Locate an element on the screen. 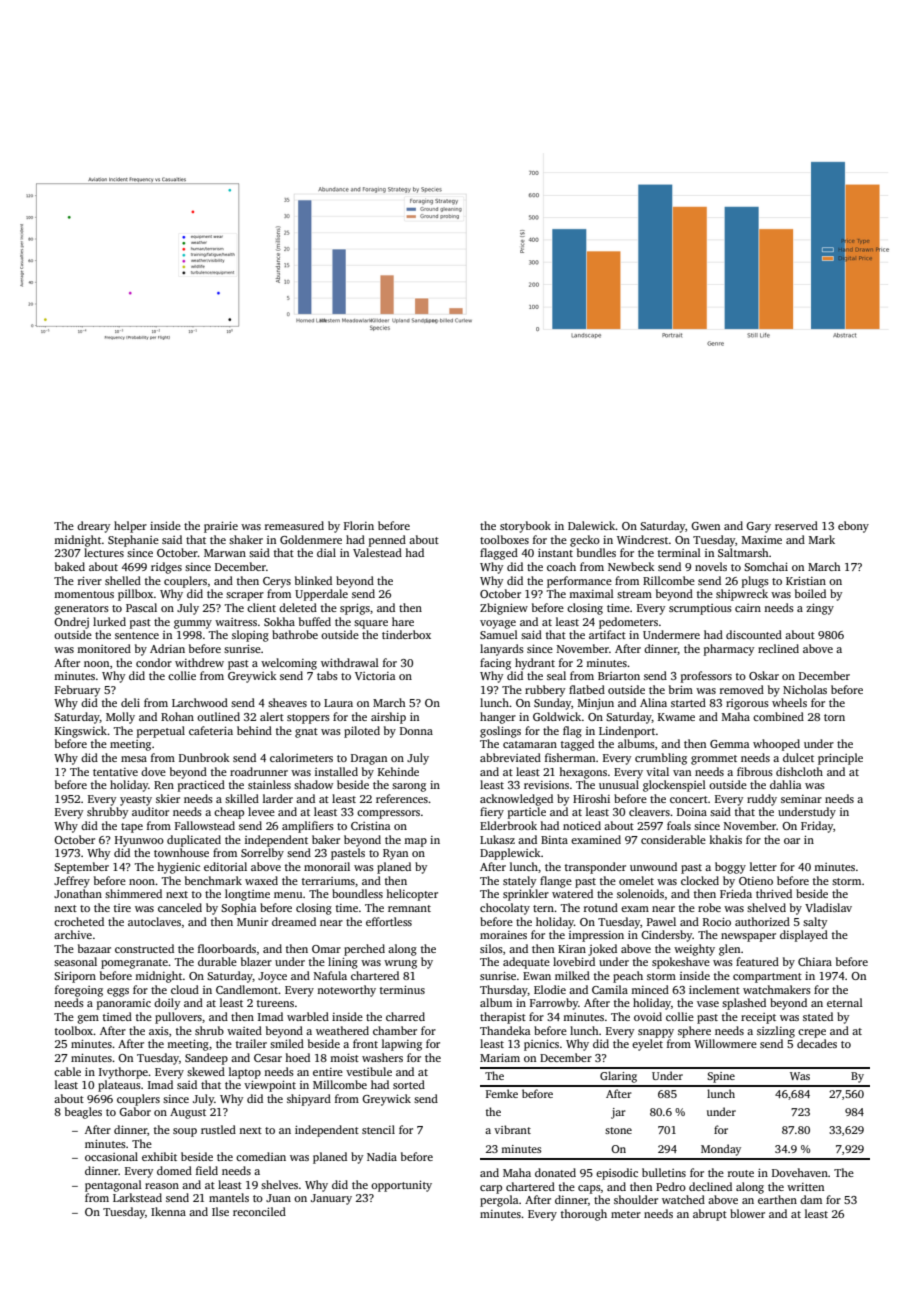  seminar is located at coordinates (801, 799).
